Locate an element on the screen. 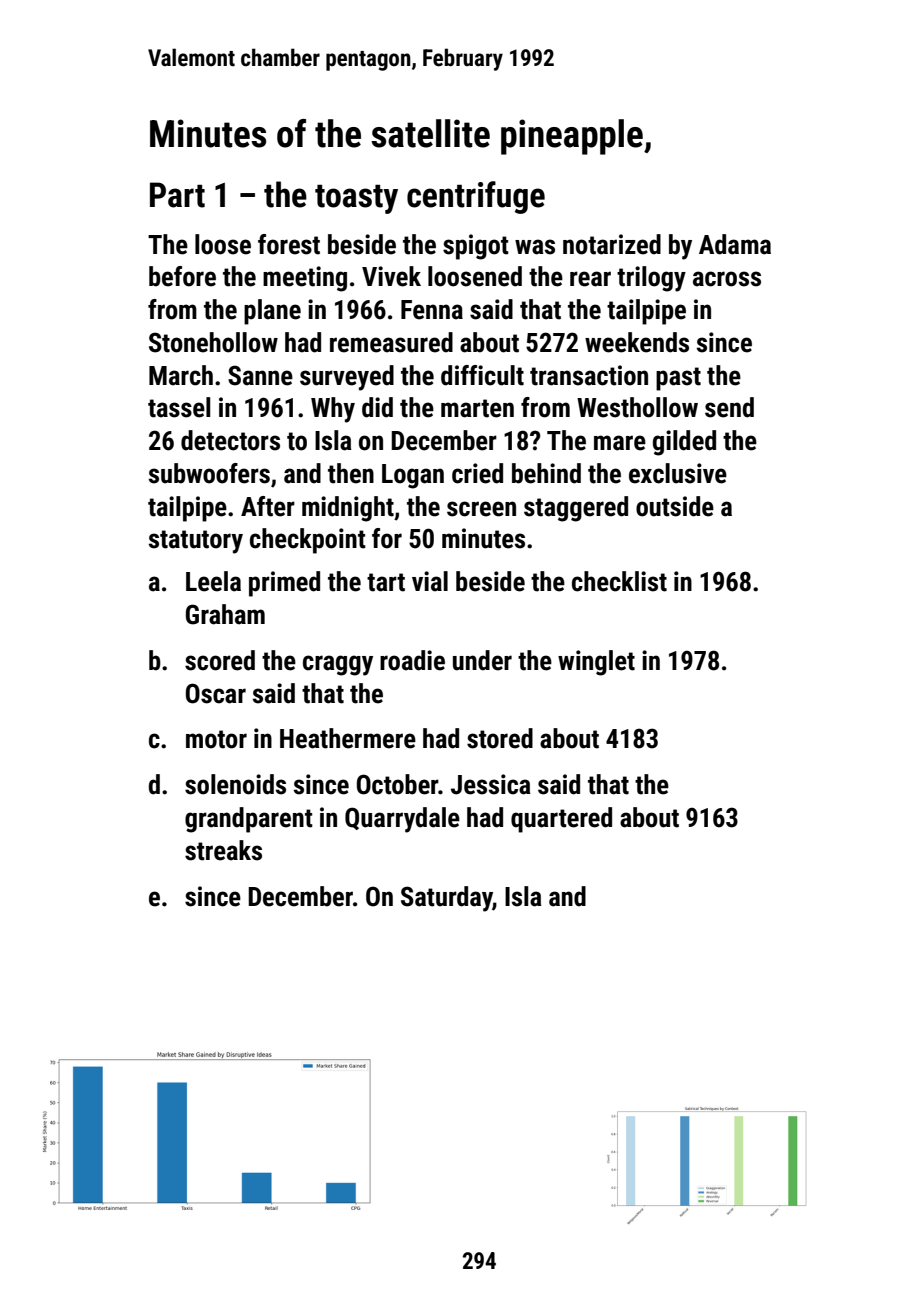 The height and width of the screenshot is (1311, 924). Adama is located at coordinates (735, 244).
